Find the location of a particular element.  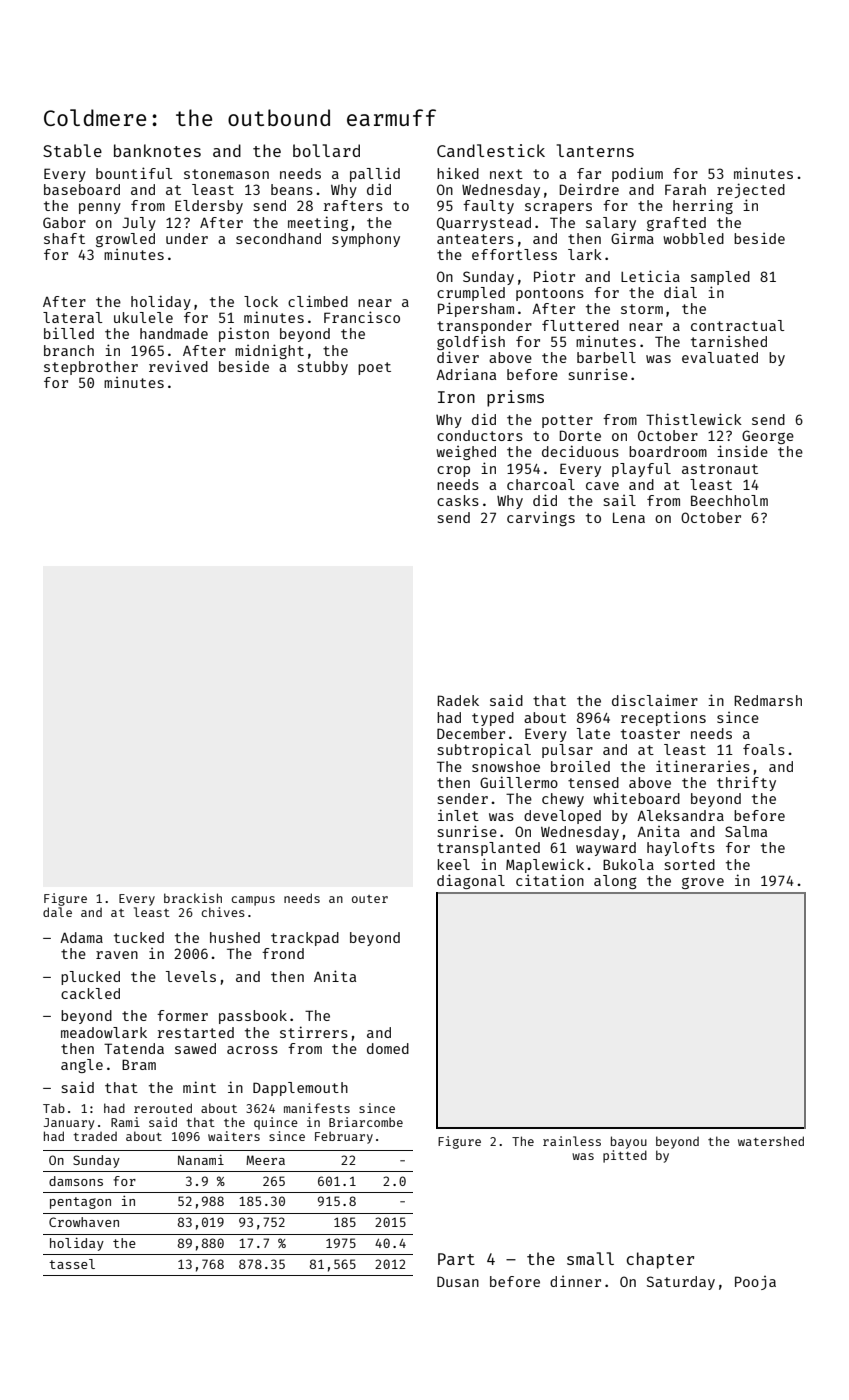

domed is located at coordinates (388, 1048).
